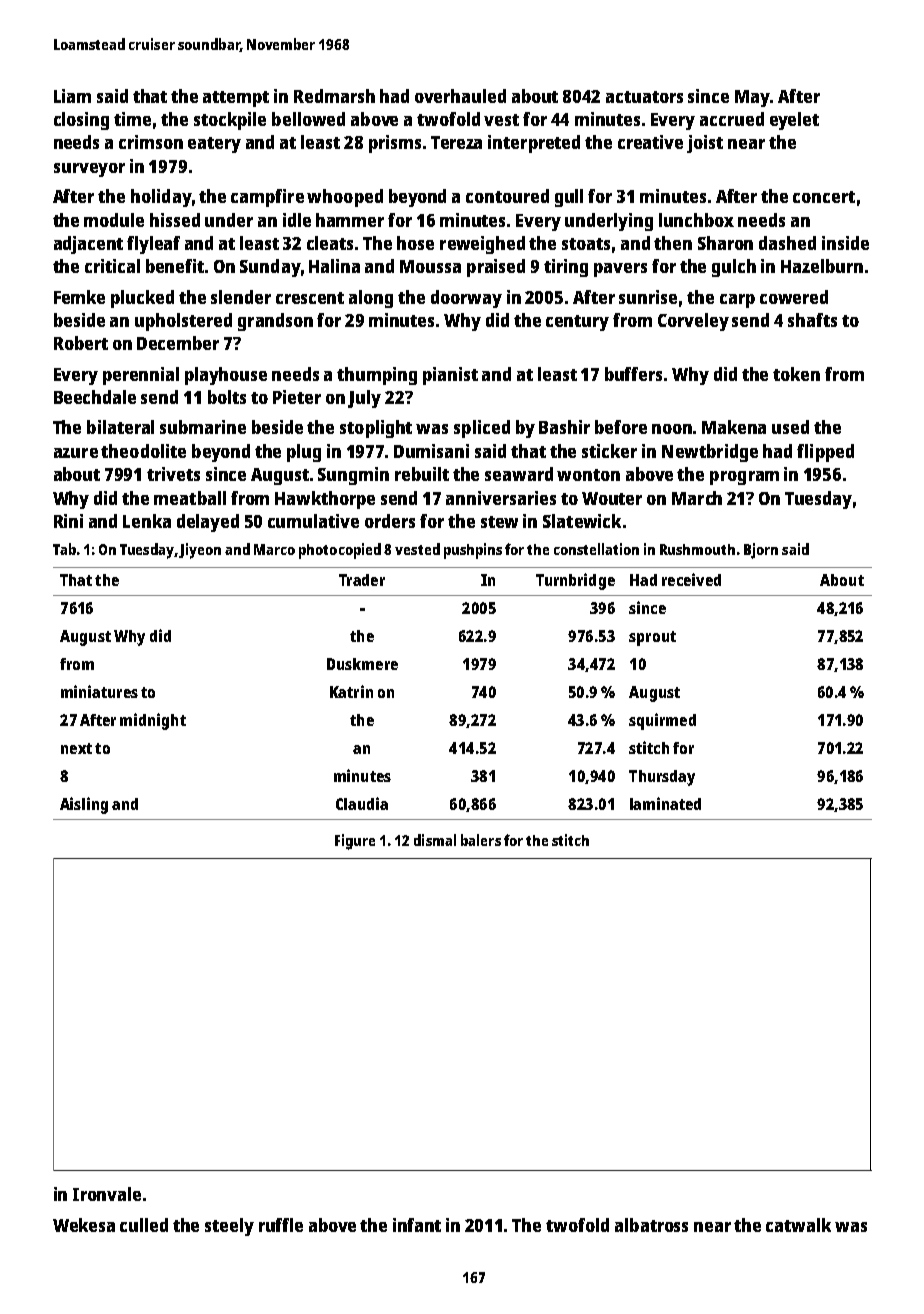 The width and height of the screenshot is (924, 1314). What do you see at coordinates (696, 220) in the screenshot?
I see `lunchbox` at bounding box center [696, 220].
